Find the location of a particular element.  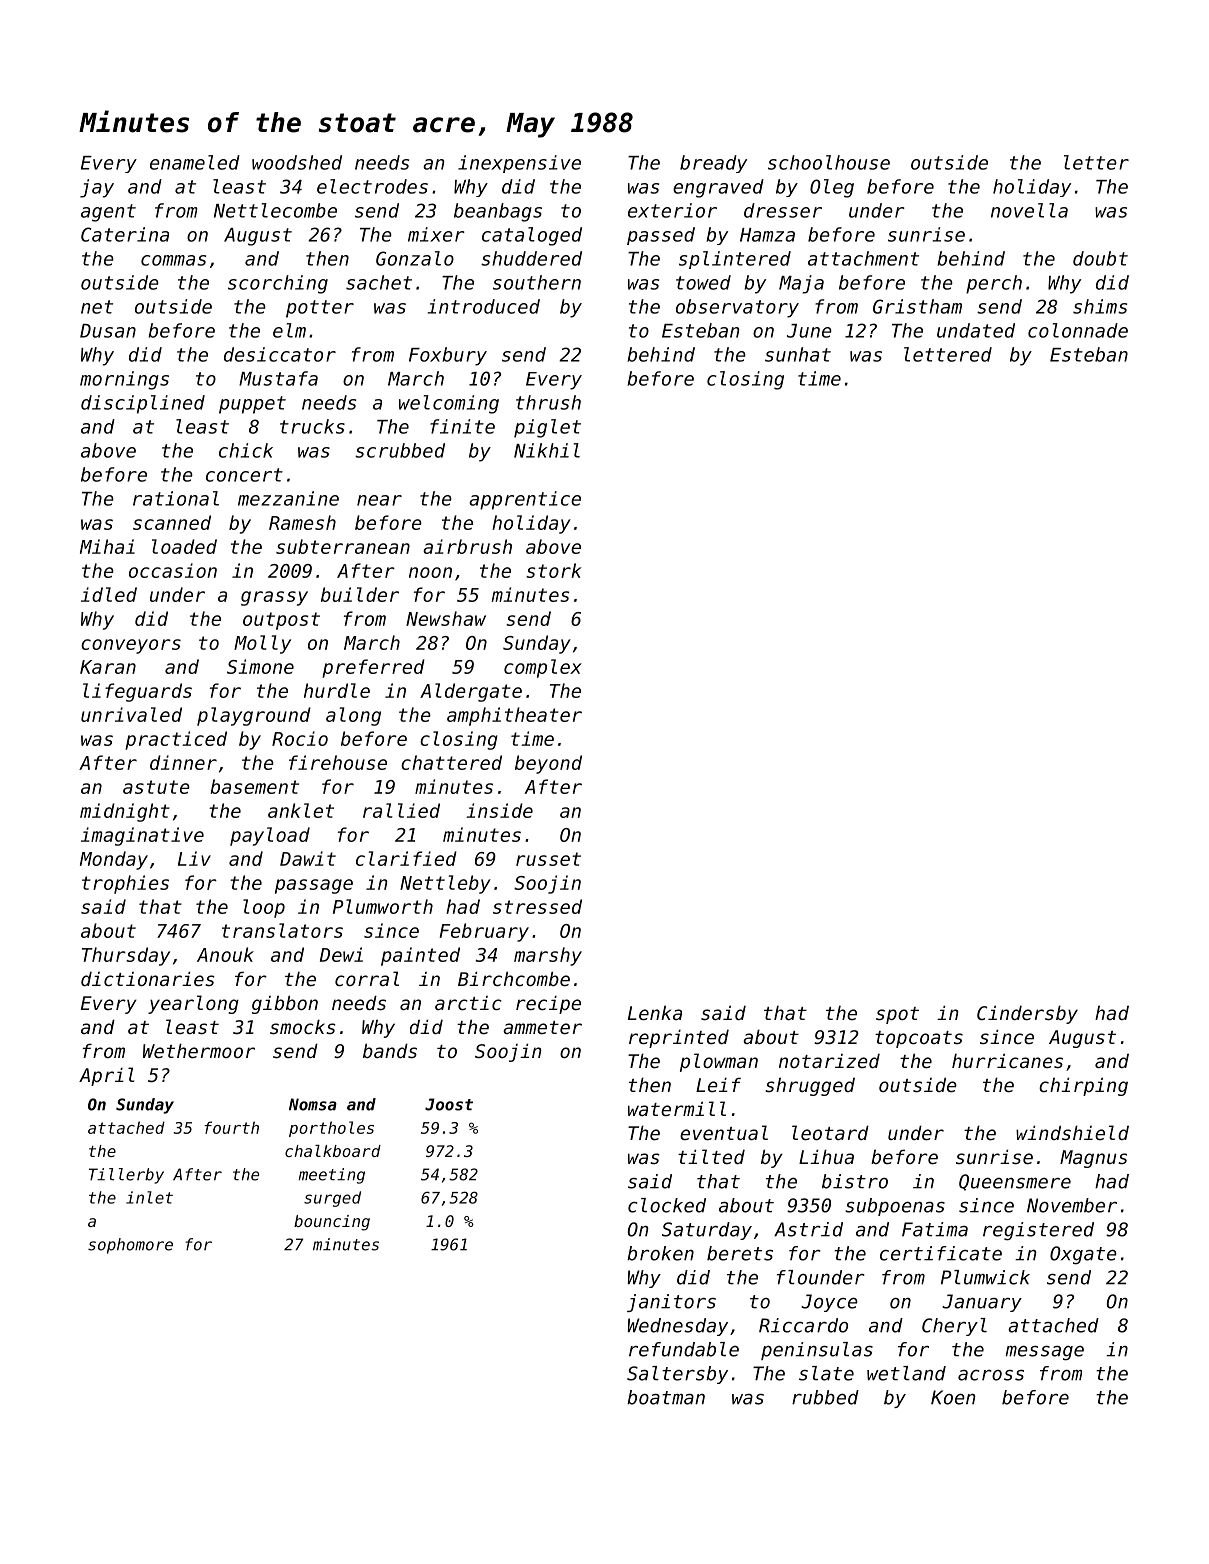

colonnade is located at coordinates (1078, 330).
